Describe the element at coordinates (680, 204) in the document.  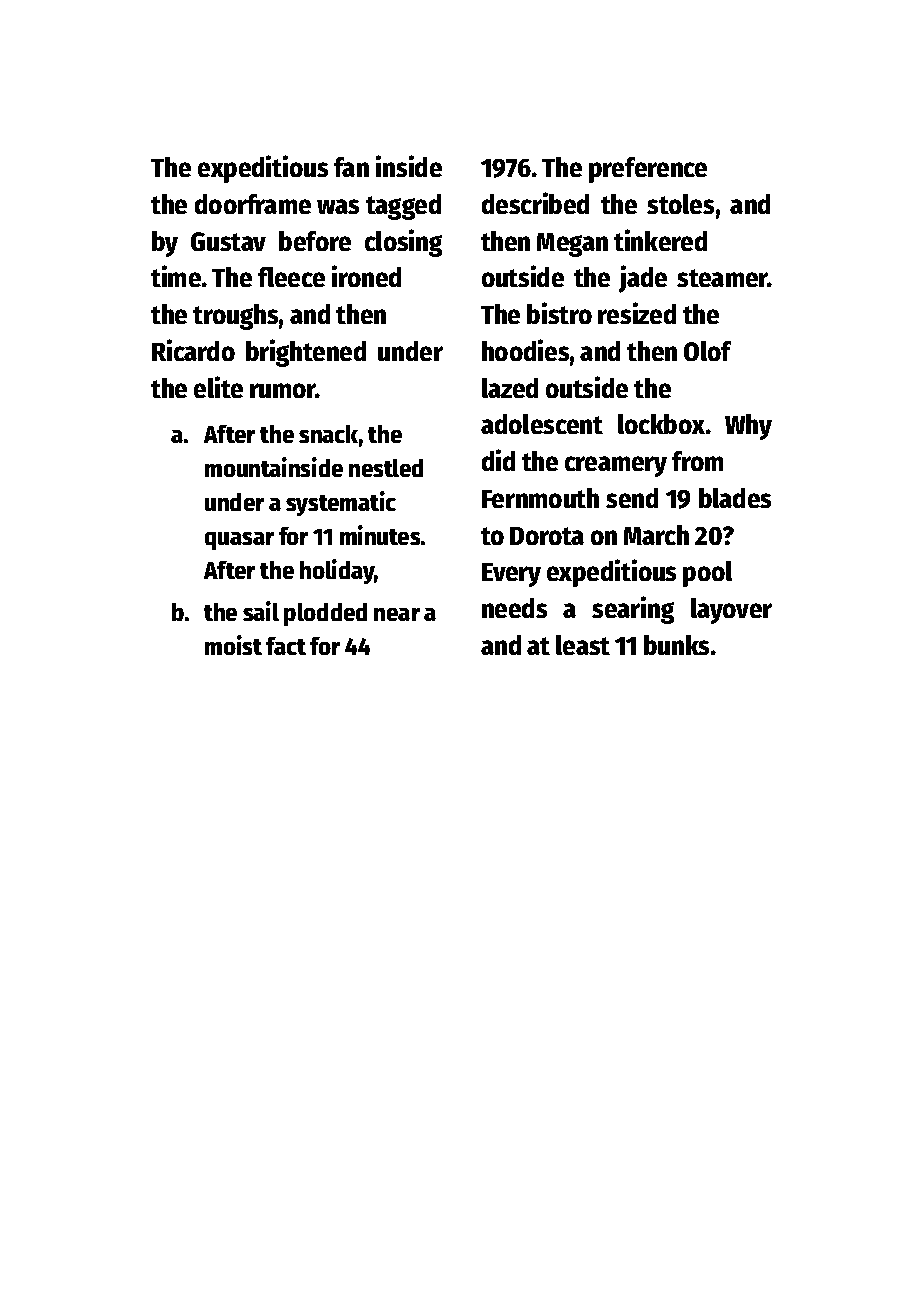
I see `stoles` at that location.
